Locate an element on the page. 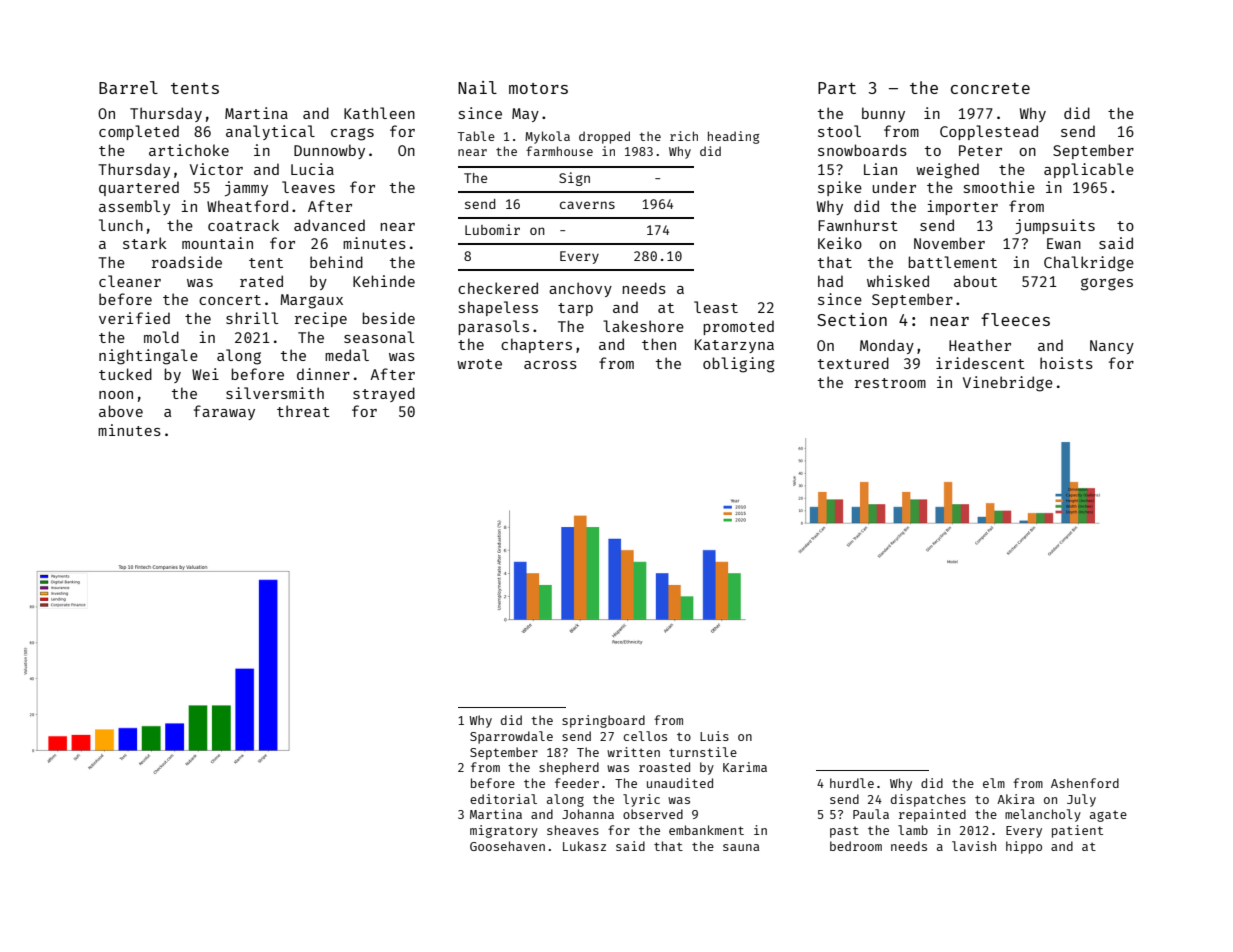 The width and height of the page is (1233, 952). silversmith is located at coordinates (275, 393).
